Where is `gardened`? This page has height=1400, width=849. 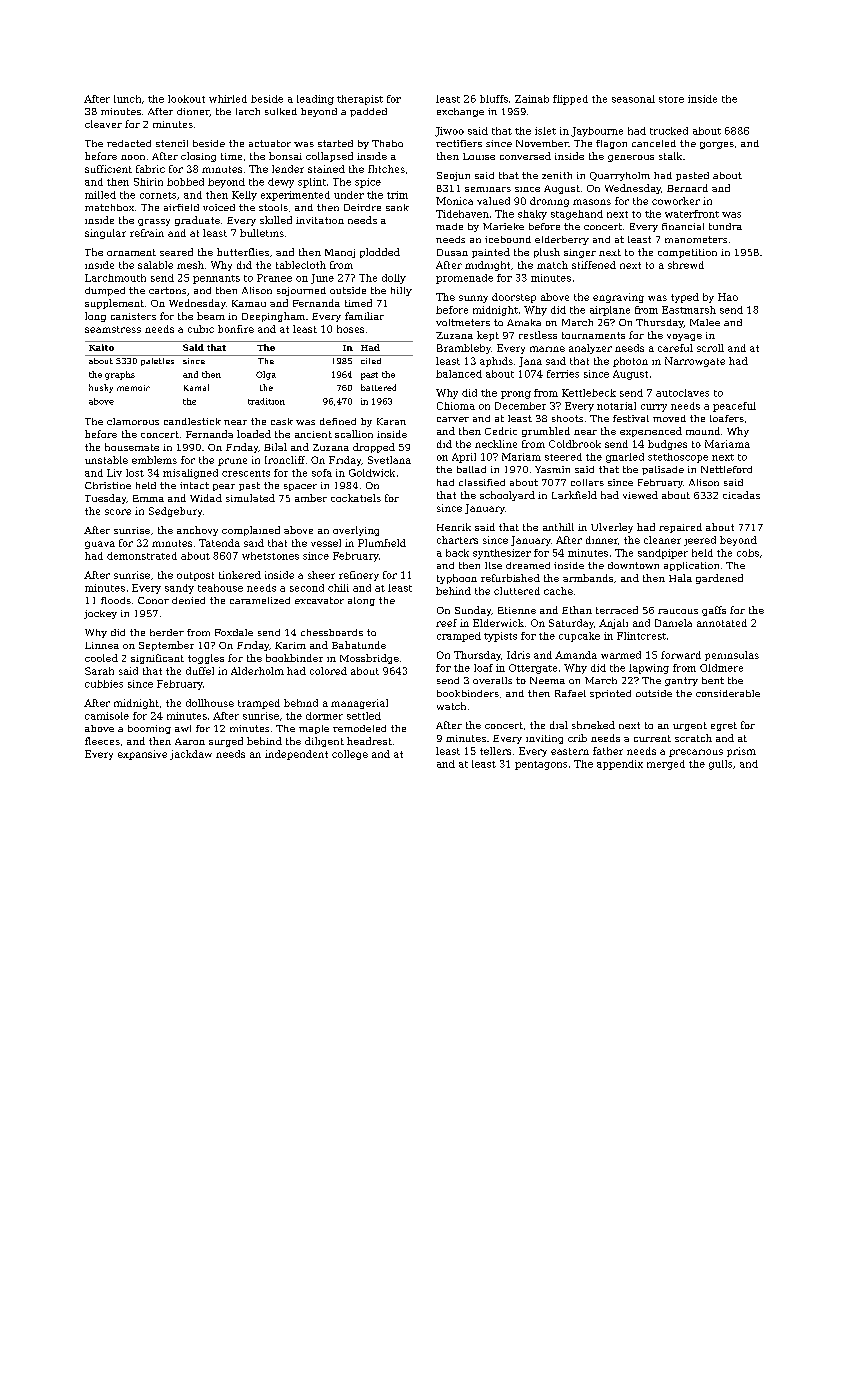 gardened is located at coordinates (719, 579).
